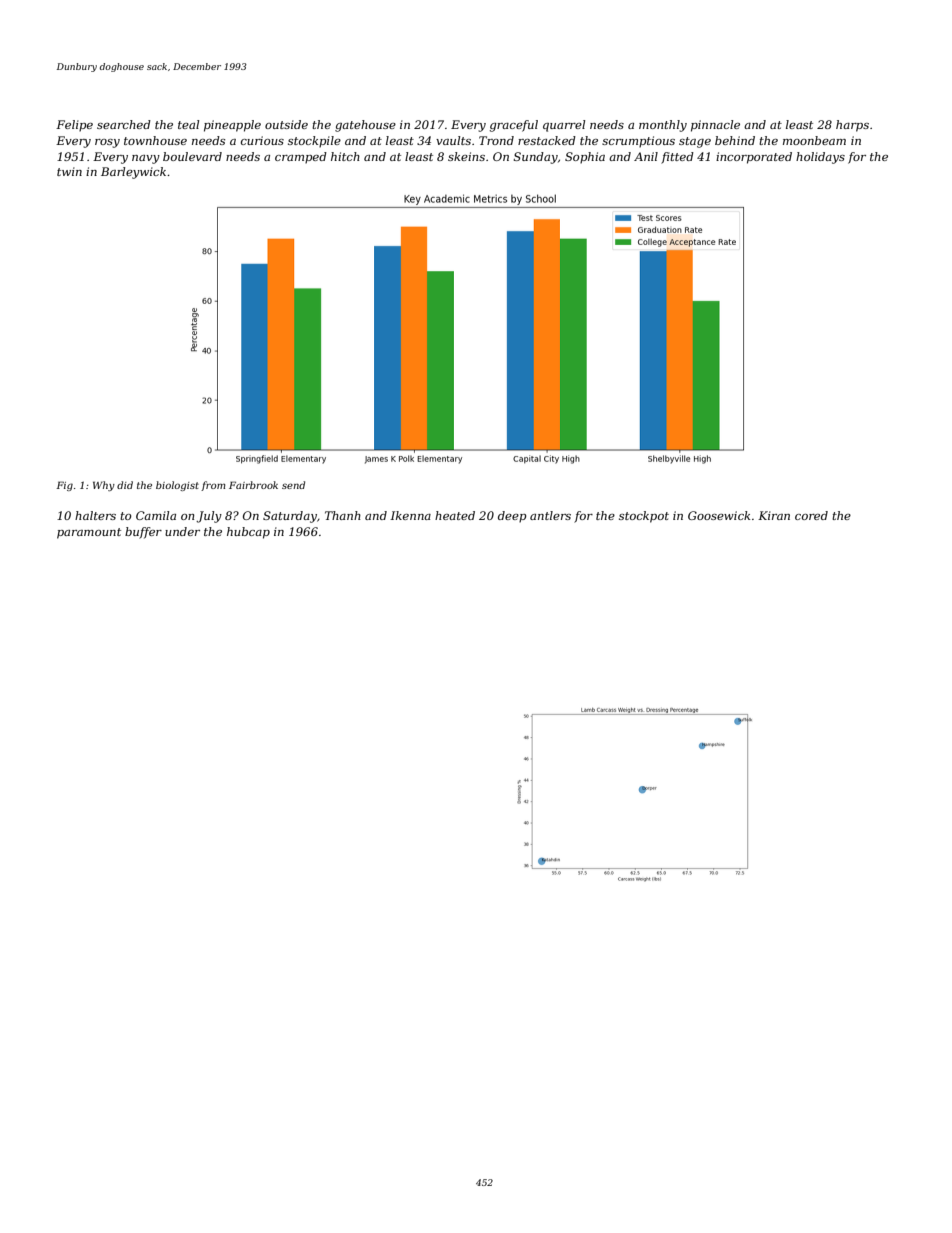  What do you see at coordinates (811, 515) in the screenshot?
I see `cored` at bounding box center [811, 515].
